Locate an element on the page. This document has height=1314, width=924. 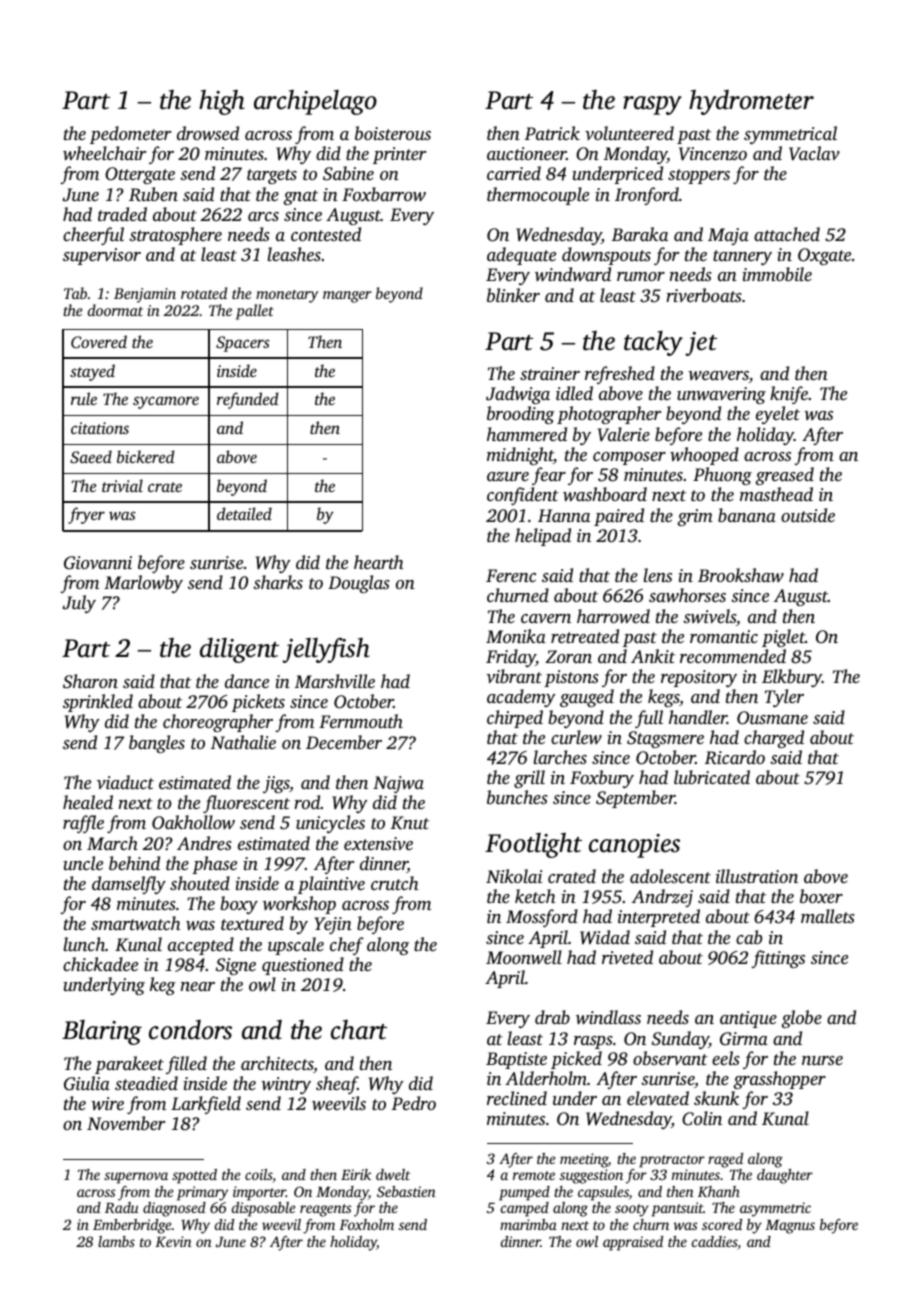
Najwa is located at coordinates (398, 784).
